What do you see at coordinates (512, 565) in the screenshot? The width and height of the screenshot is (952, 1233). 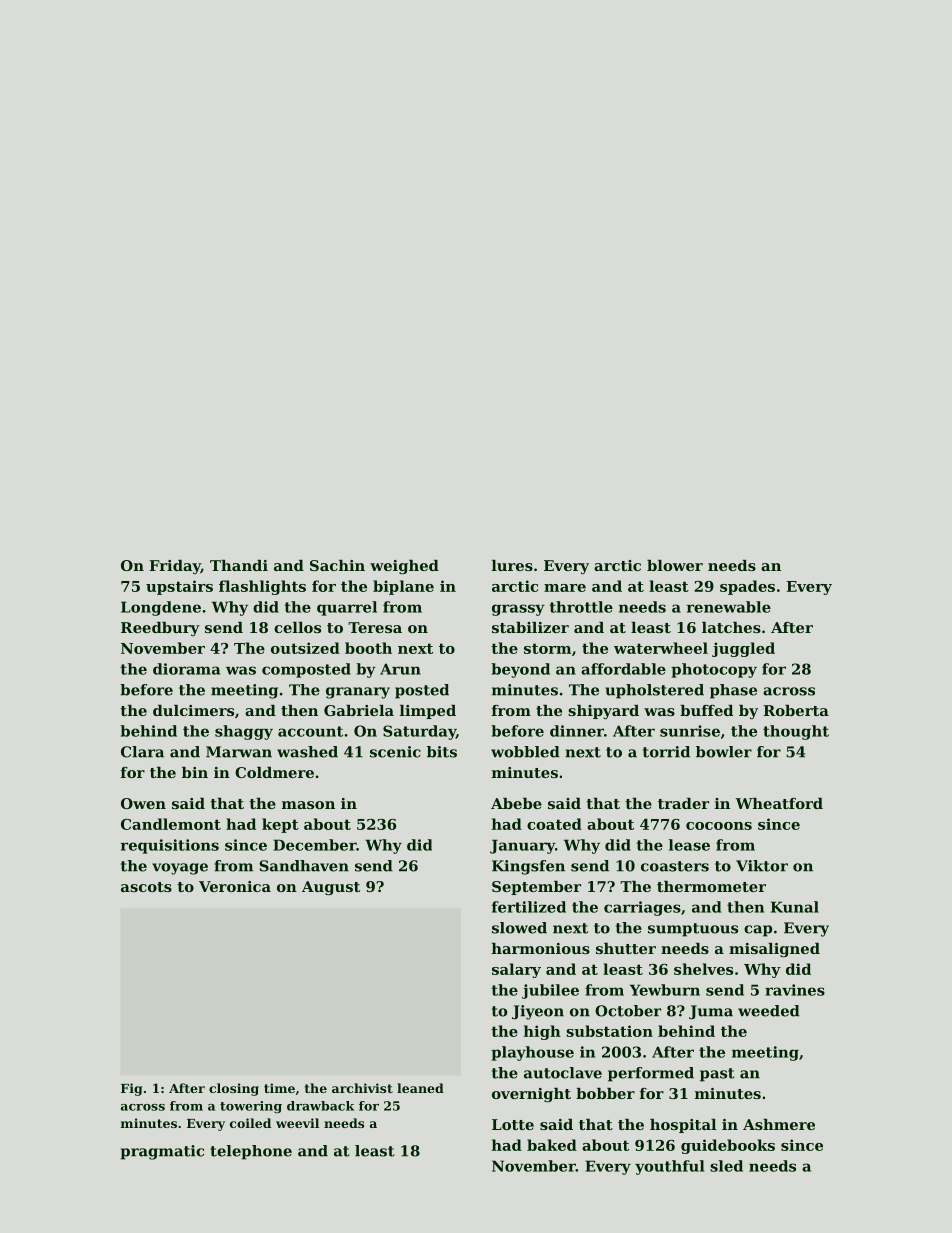 I see `lures` at bounding box center [512, 565].
